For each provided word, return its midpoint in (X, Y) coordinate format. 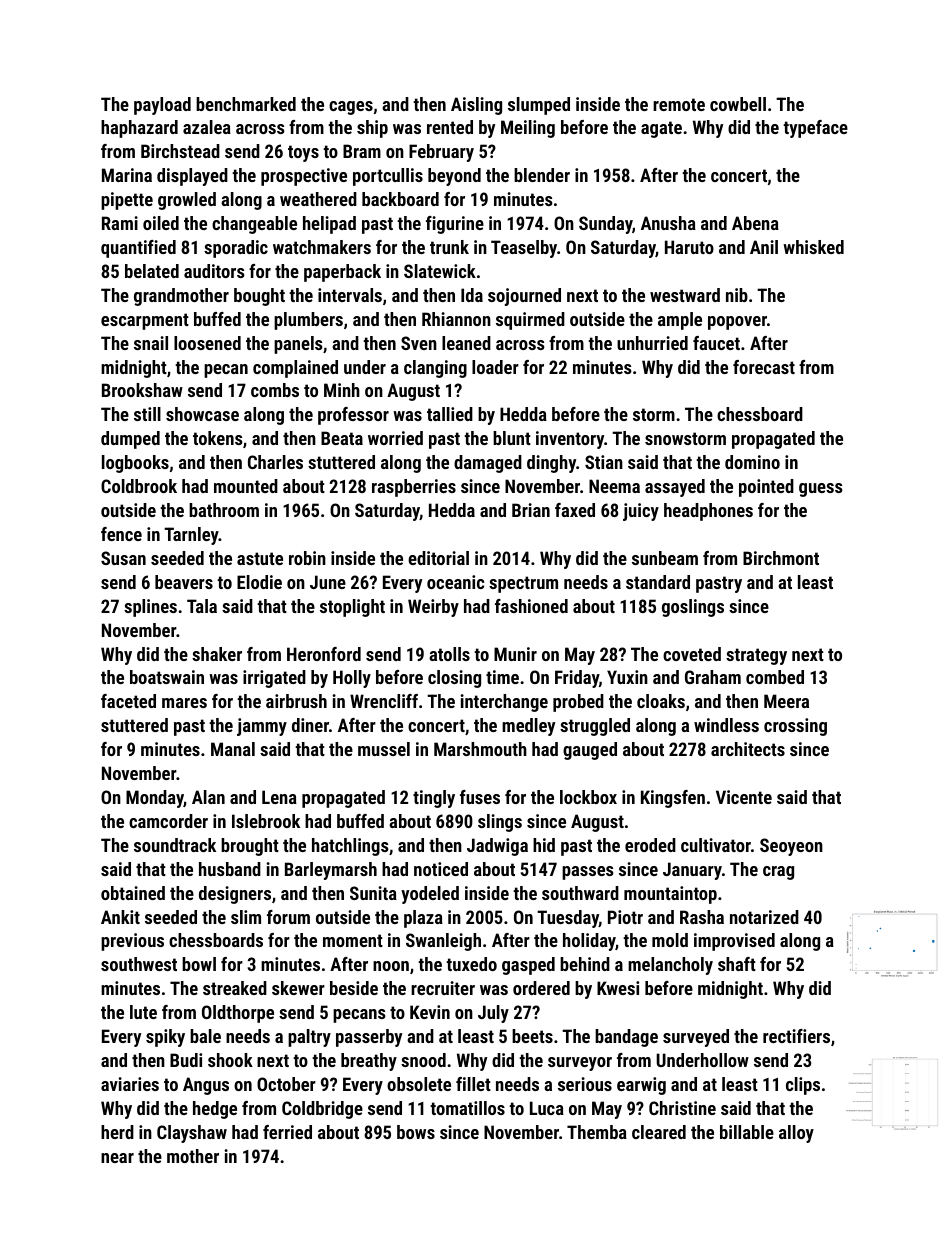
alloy (796, 1134)
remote (679, 104)
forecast (764, 367)
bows (416, 1132)
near (117, 1158)
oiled (161, 223)
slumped (539, 106)
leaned (466, 343)
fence (121, 534)
